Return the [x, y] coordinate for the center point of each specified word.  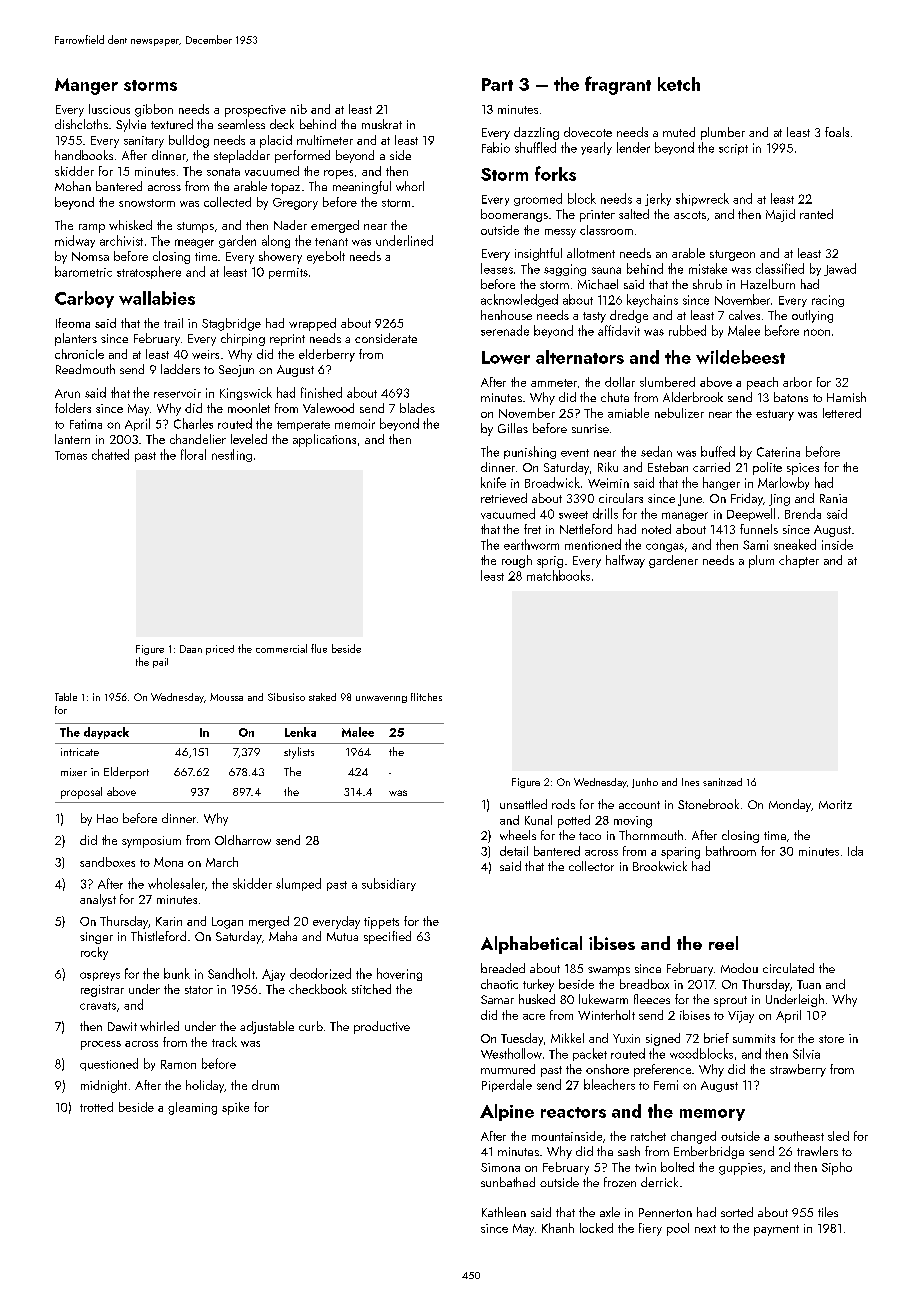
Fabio [496, 147]
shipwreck [702, 199]
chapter [799, 561]
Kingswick [246, 393]
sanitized [722, 782]
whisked [130, 225]
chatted [110, 454]
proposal [81, 793]
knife [493, 482]
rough [517, 561]
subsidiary [389, 884]
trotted [96, 1107]
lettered [842, 413]
